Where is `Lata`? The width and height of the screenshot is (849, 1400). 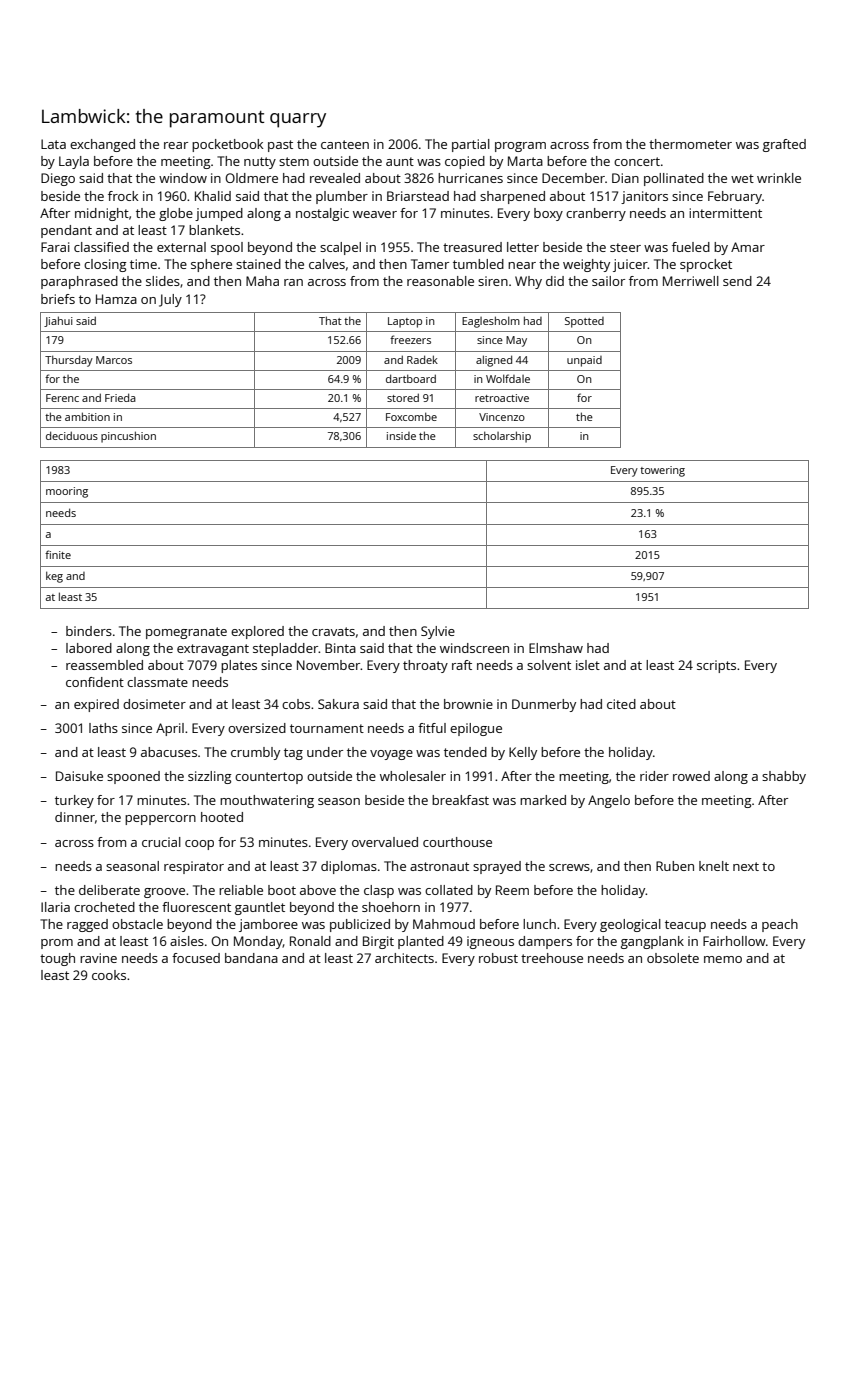 Lata is located at coordinates (53, 144).
